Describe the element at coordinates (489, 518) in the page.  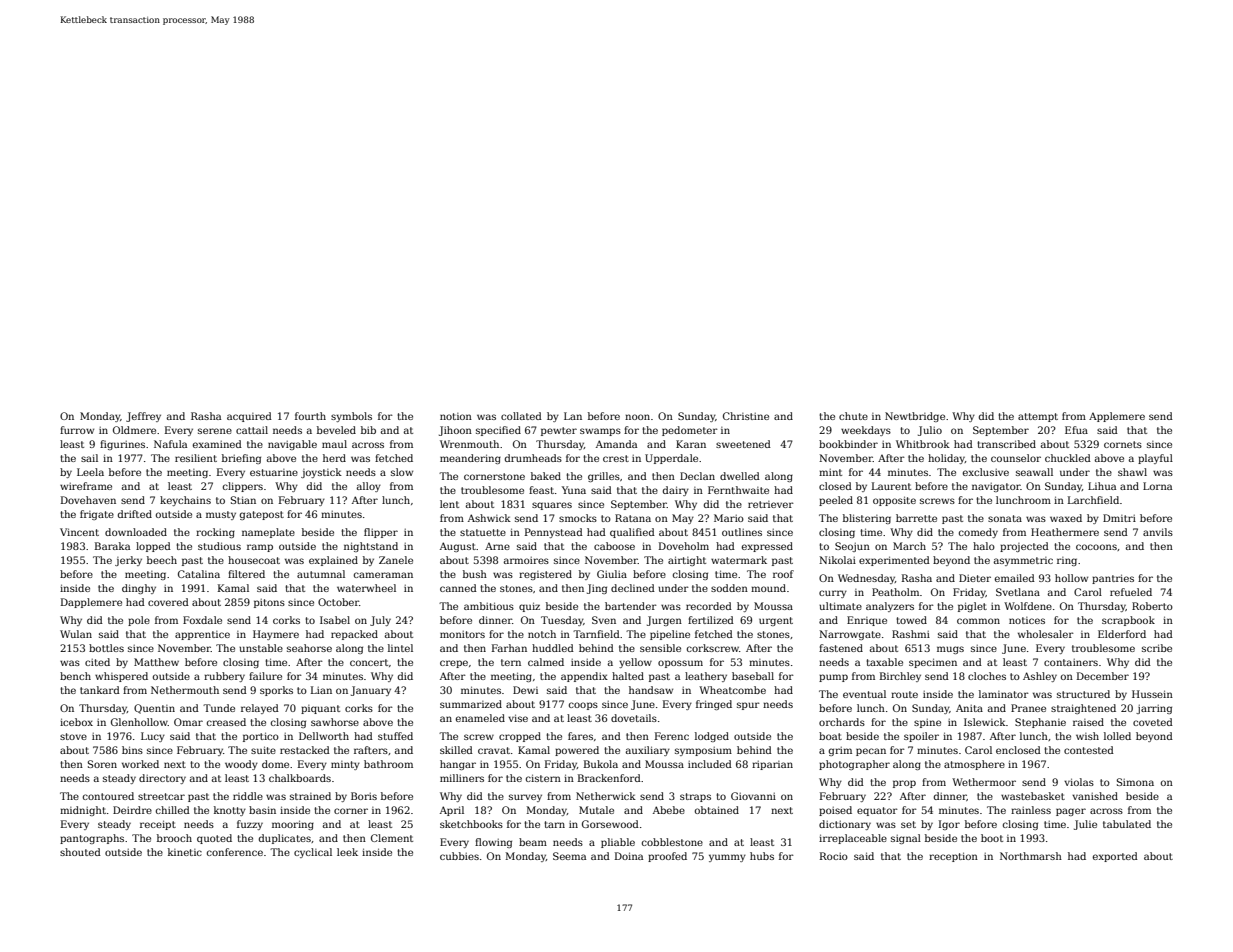
I see `Ashwick` at that location.
